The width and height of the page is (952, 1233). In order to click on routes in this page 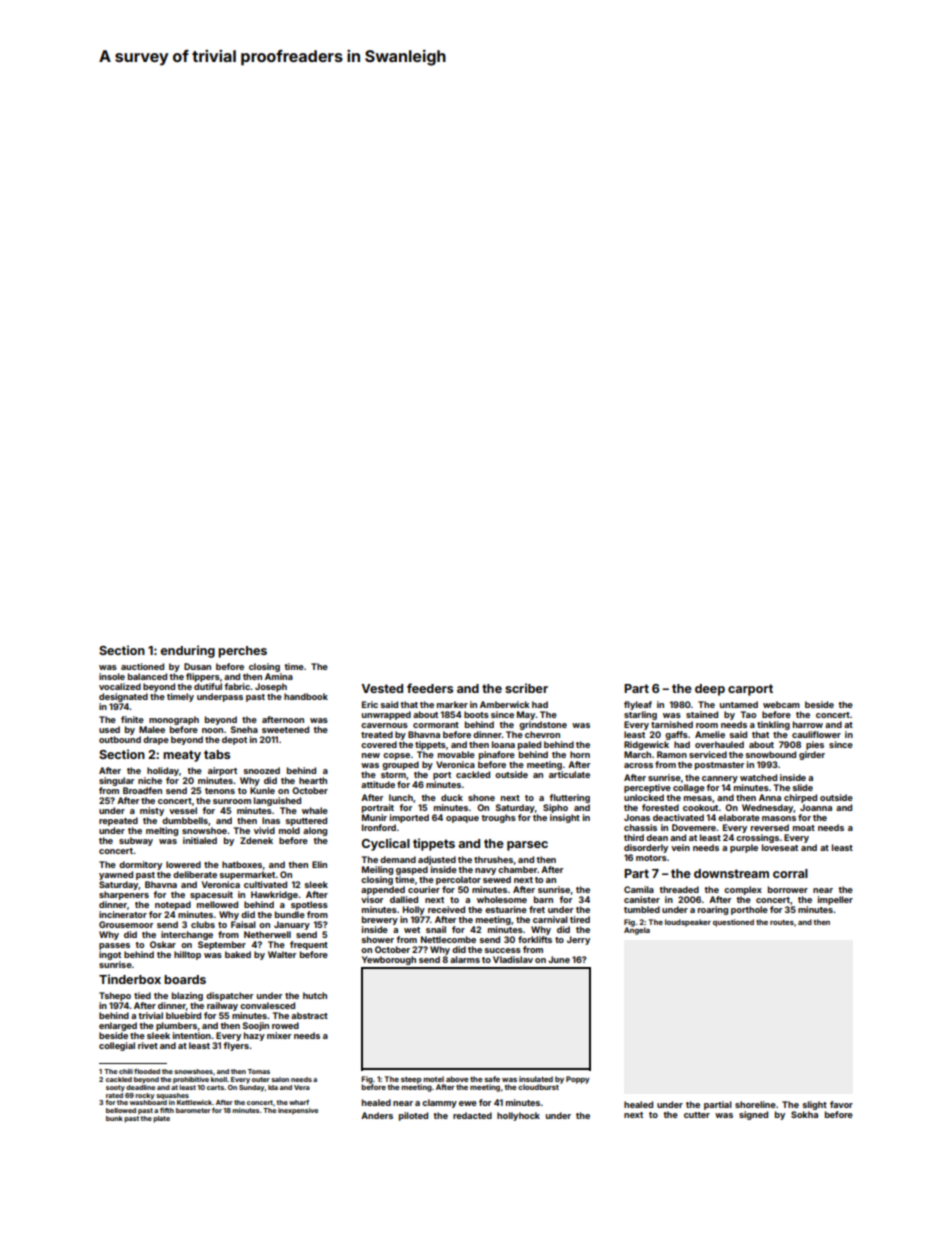, I will do `click(782, 922)`.
